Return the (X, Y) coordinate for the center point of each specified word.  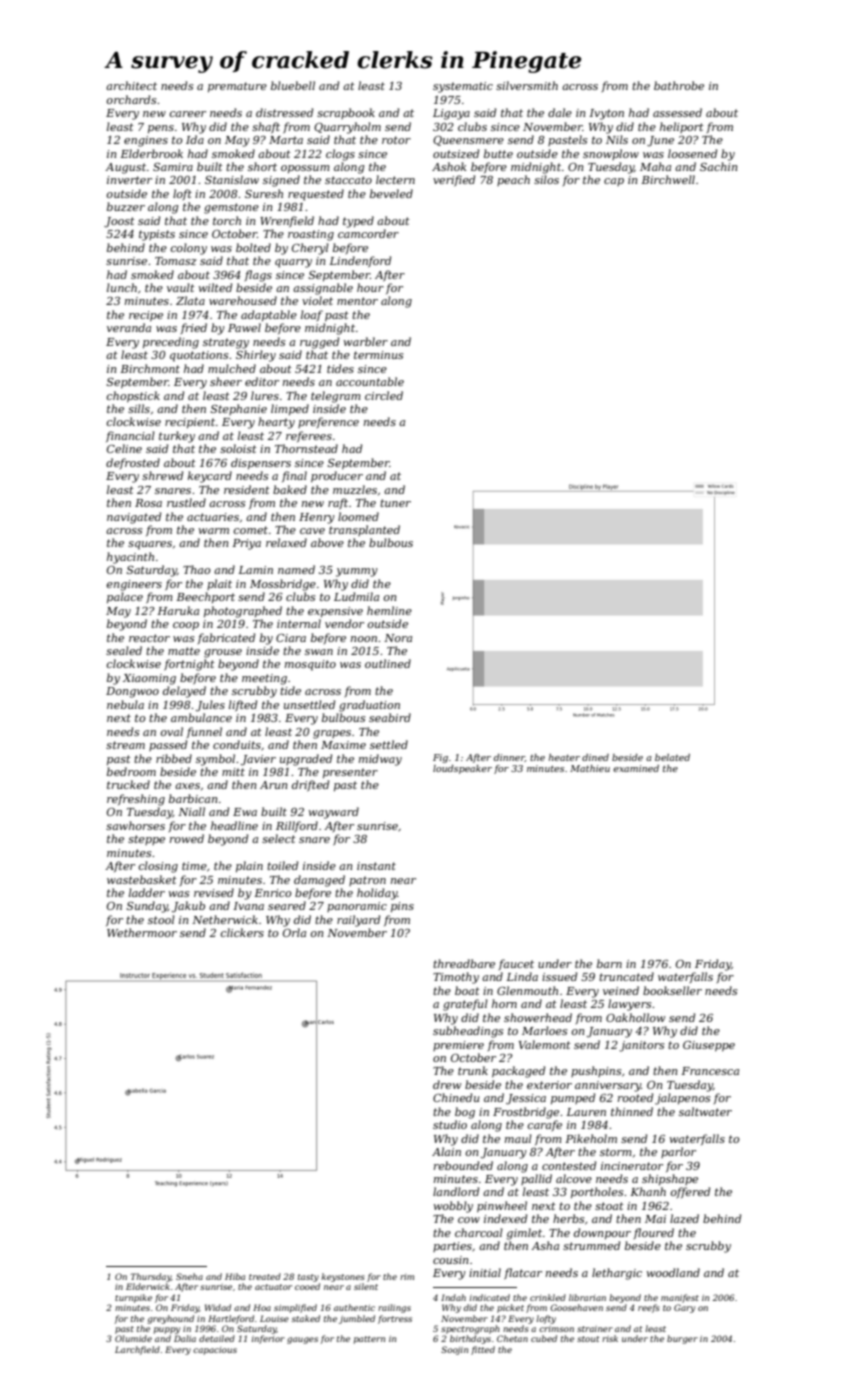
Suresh (264, 193)
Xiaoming (149, 679)
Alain (446, 1151)
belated (672, 757)
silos (546, 179)
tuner (395, 503)
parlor (678, 1152)
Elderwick (148, 1286)
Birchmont (150, 368)
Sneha (189, 1276)
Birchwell (668, 179)
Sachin (718, 166)
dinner (509, 758)
